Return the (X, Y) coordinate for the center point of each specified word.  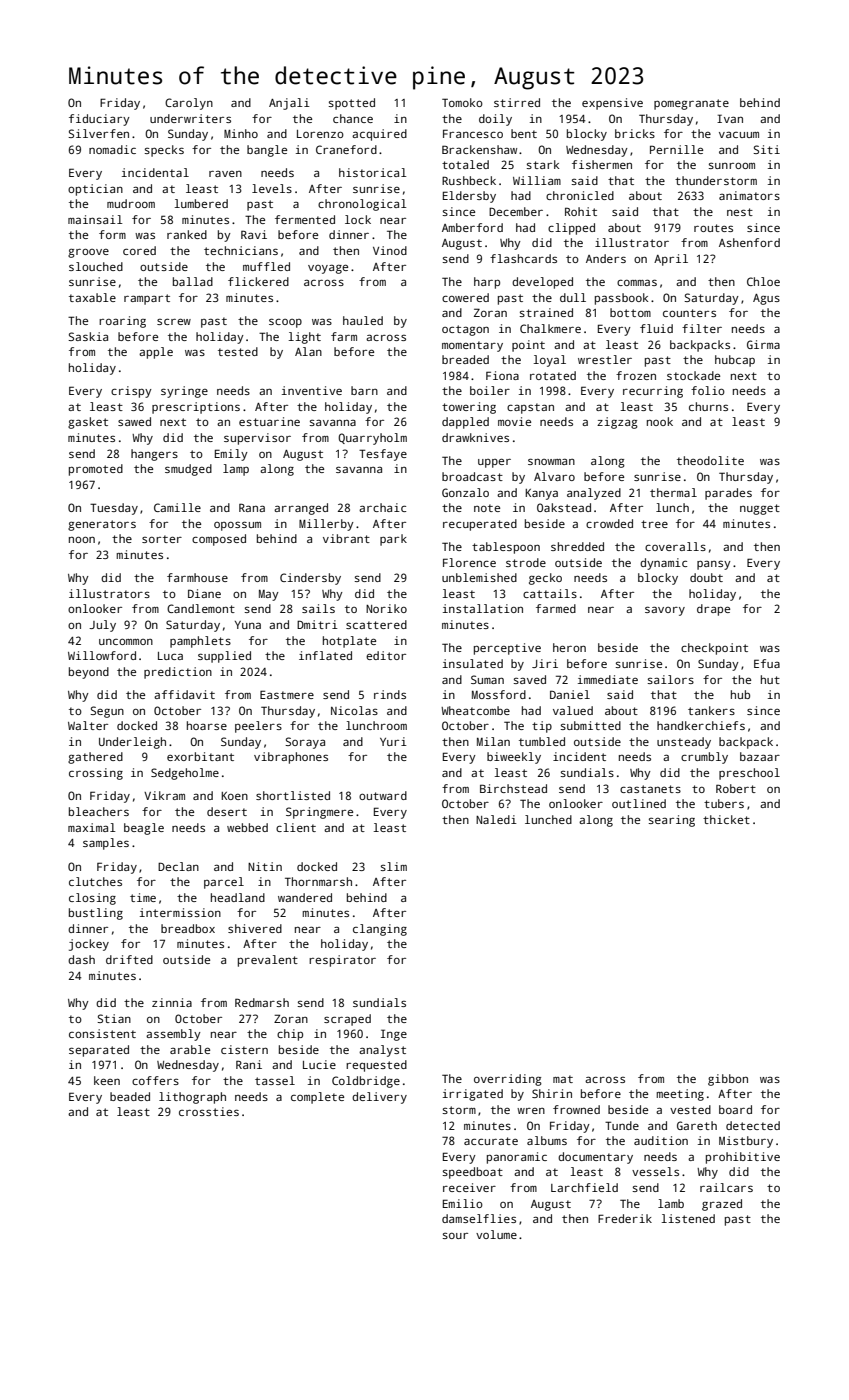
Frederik (625, 1218)
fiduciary (99, 120)
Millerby (326, 525)
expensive (612, 104)
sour (455, 1235)
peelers (258, 727)
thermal (673, 492)
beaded (130, 1096)
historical (373, 172)
